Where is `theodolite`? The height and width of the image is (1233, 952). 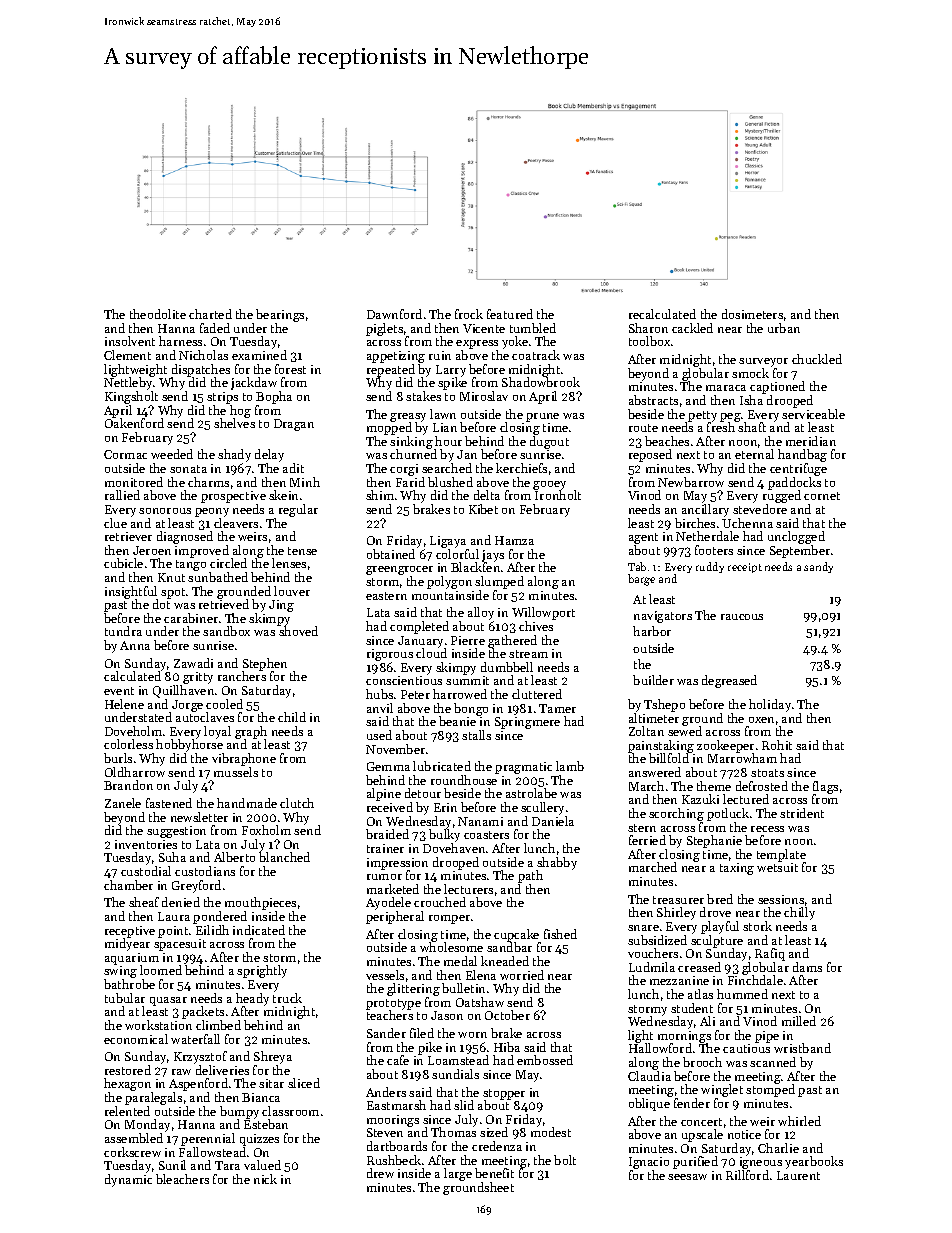
theodolite is located at coordinates (158, 314).
